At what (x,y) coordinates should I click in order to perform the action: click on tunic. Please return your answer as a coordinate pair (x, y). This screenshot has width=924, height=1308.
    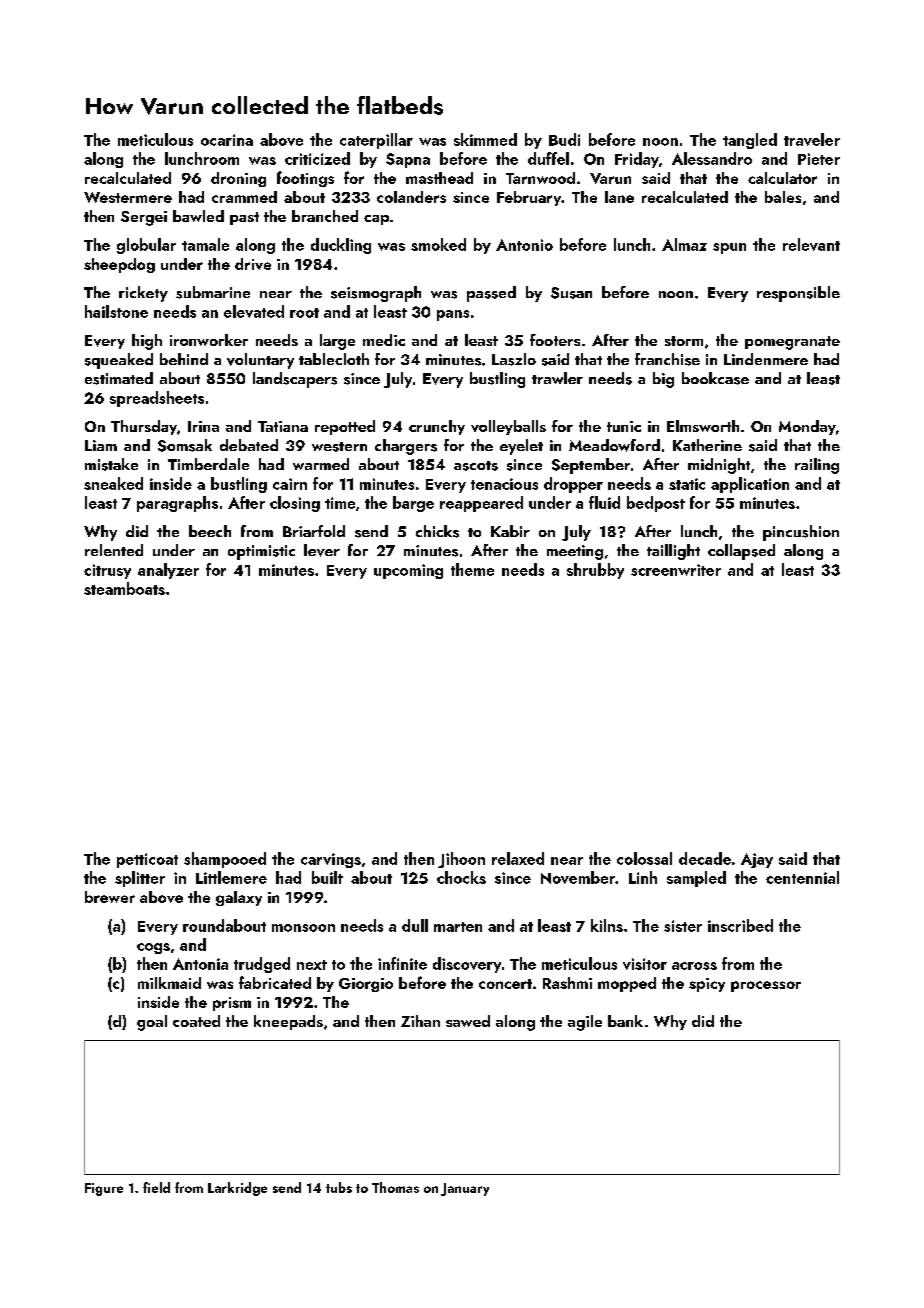
    Looking at the image, I should click on (624, 426).
